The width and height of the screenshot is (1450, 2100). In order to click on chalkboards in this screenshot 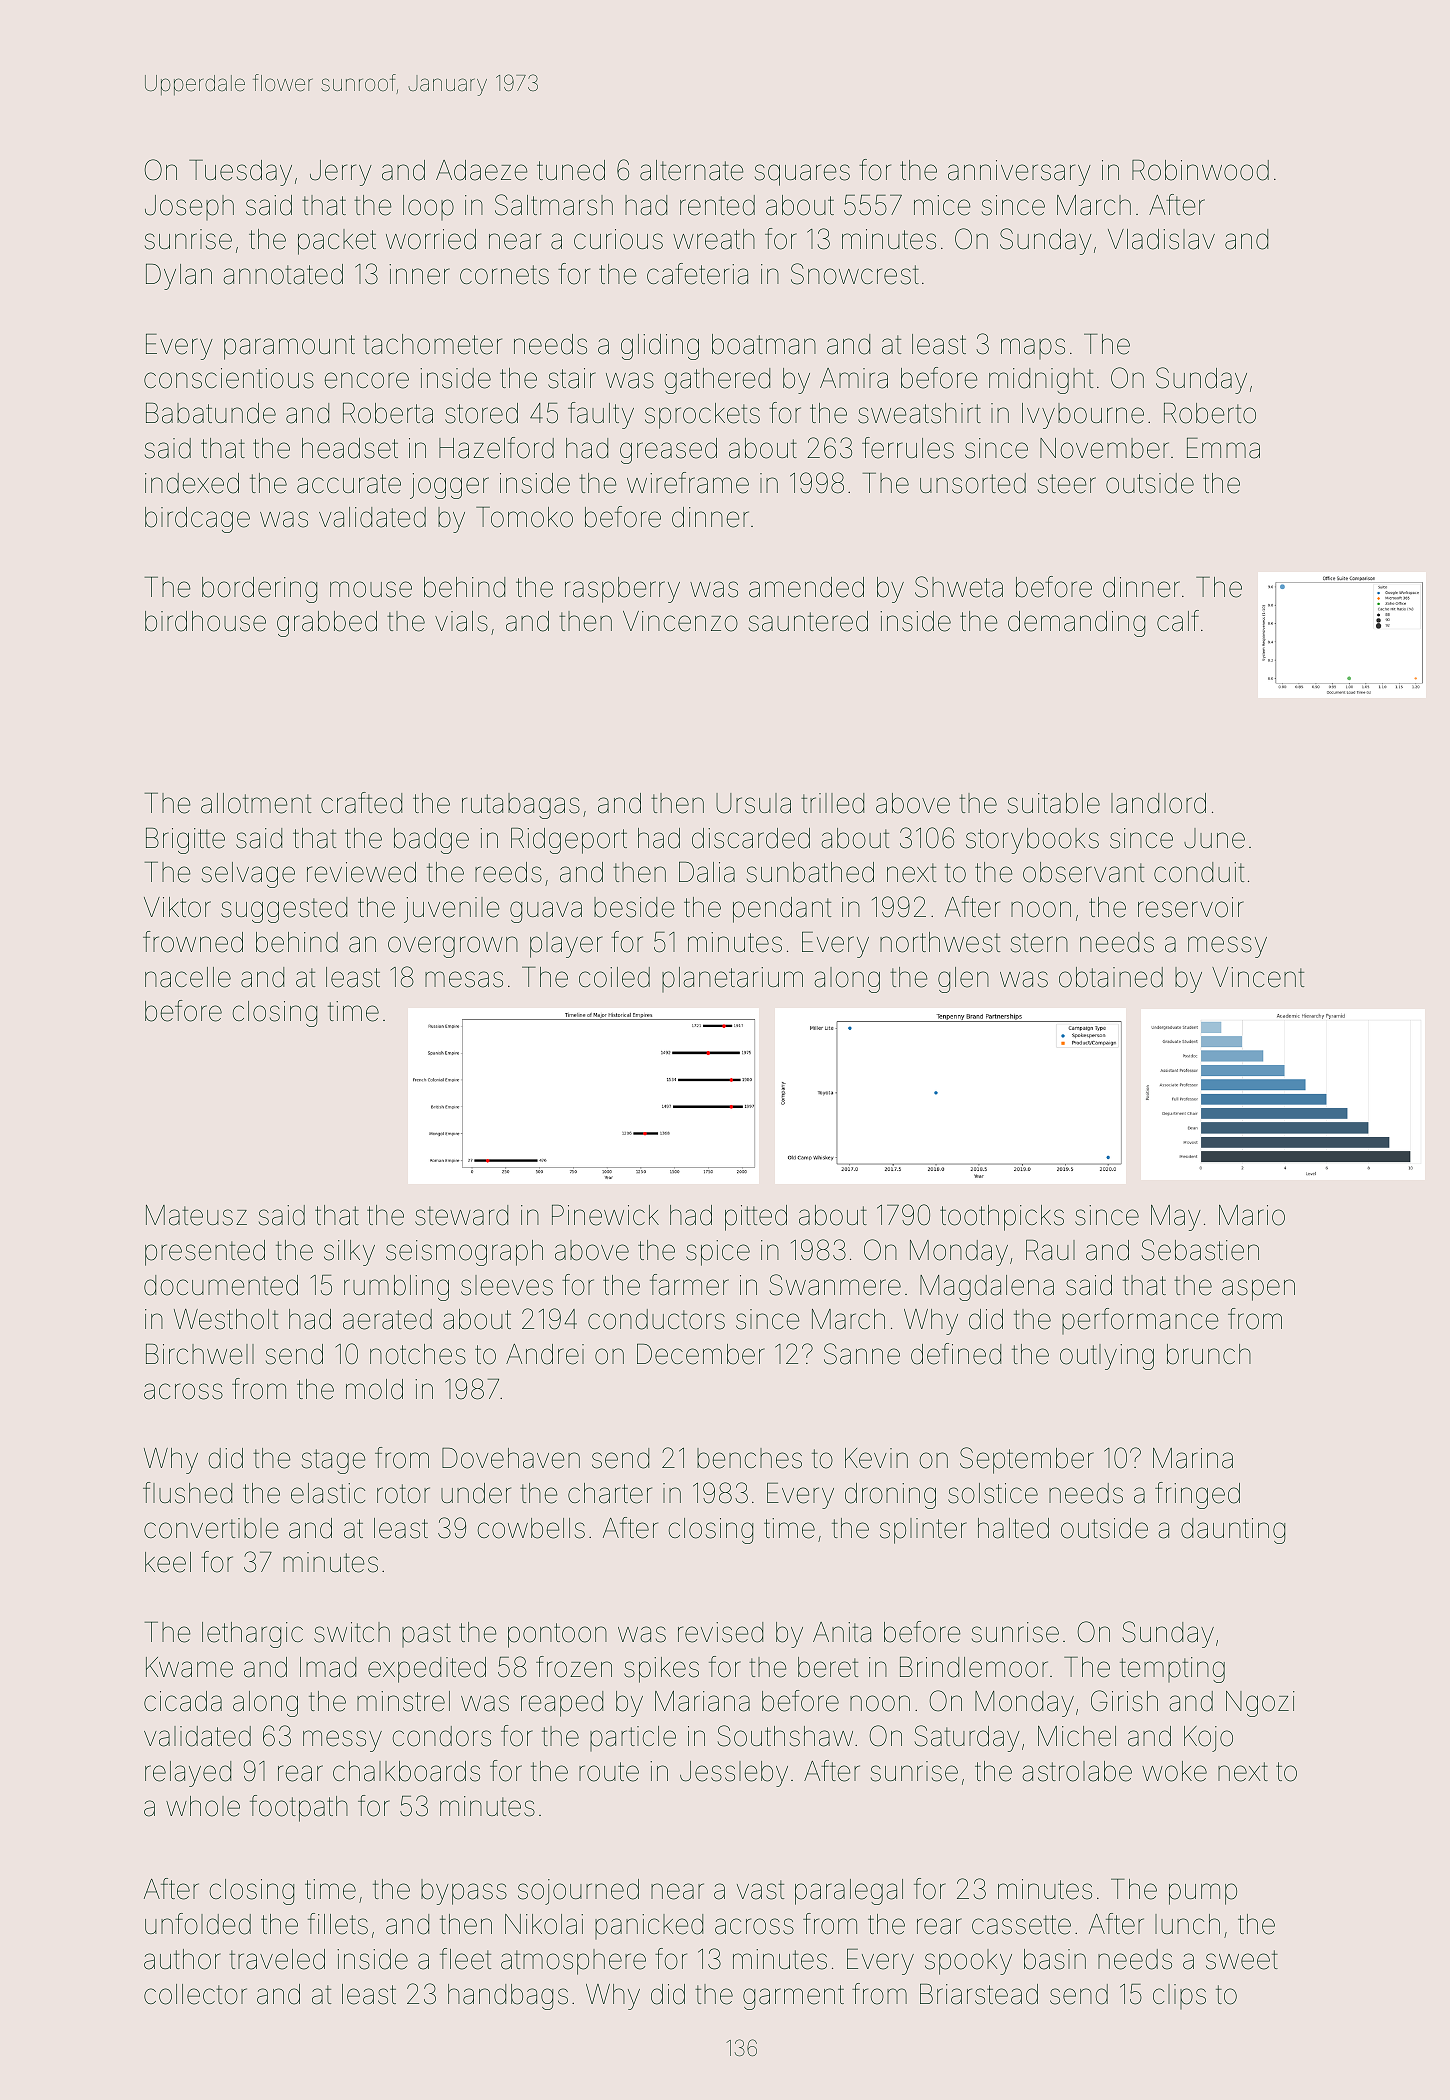, I will do `click(406, 1771)`.
